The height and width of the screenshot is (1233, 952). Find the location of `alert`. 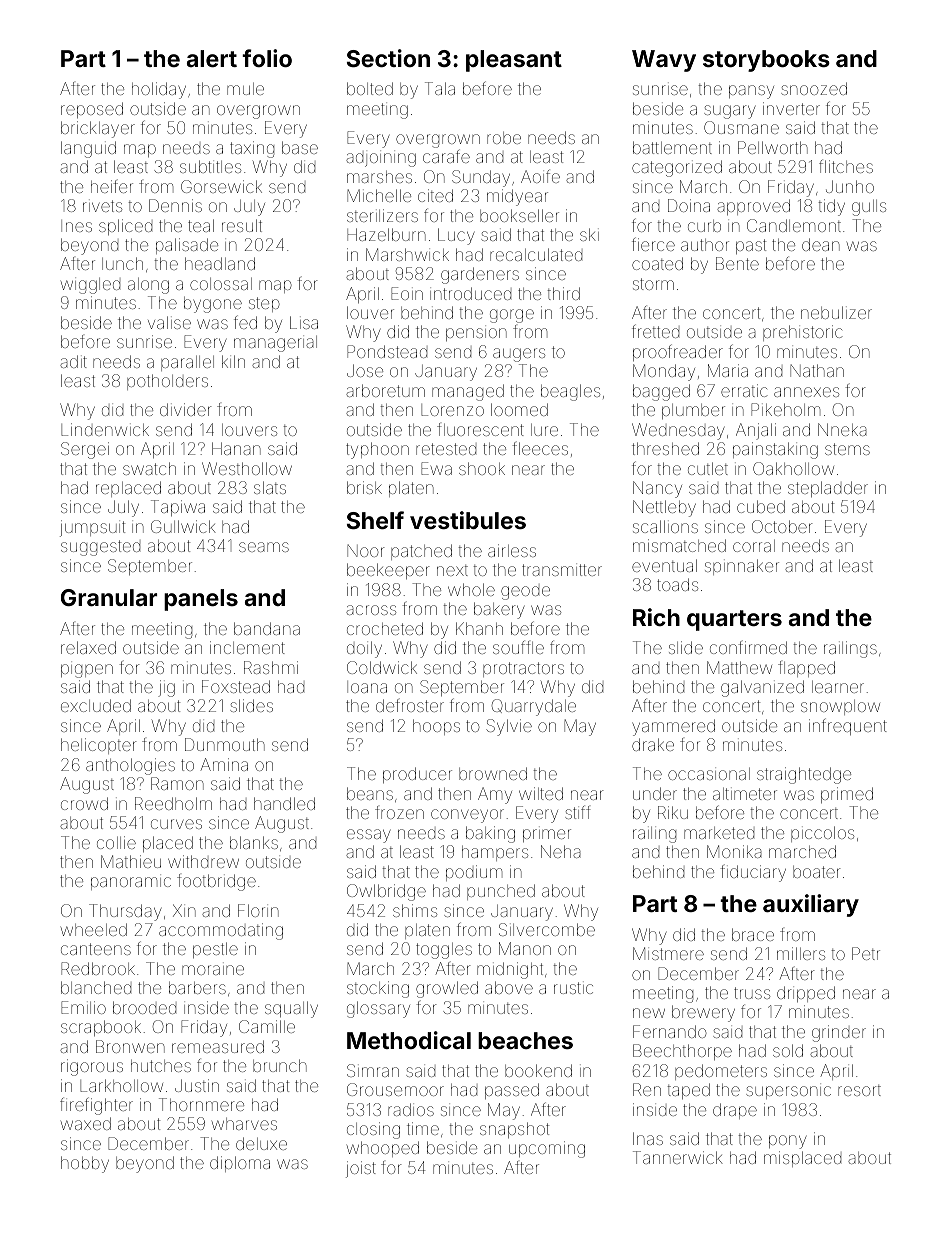

alert is located at coordinates (212, 58).
